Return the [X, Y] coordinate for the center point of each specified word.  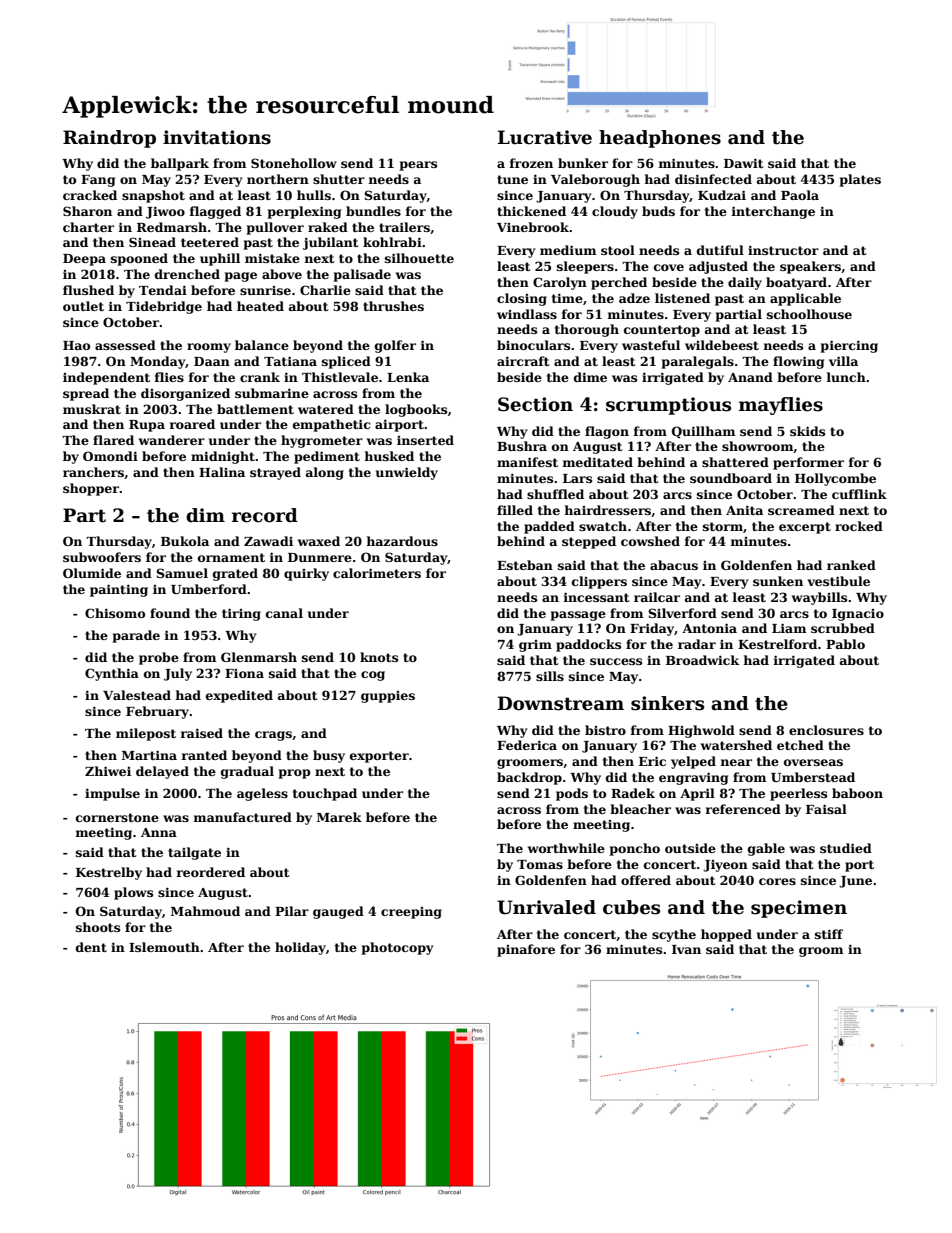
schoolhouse [809, 314]
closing [522, 299]
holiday [300, 948]
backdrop [529, 778]
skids [807, 431]
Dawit [744, 163]
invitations [217, 137]
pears [418, 166]
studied [846, 848]
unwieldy [407, 473]
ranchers [93, 472]
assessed [125, 345]
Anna [159, 832]
